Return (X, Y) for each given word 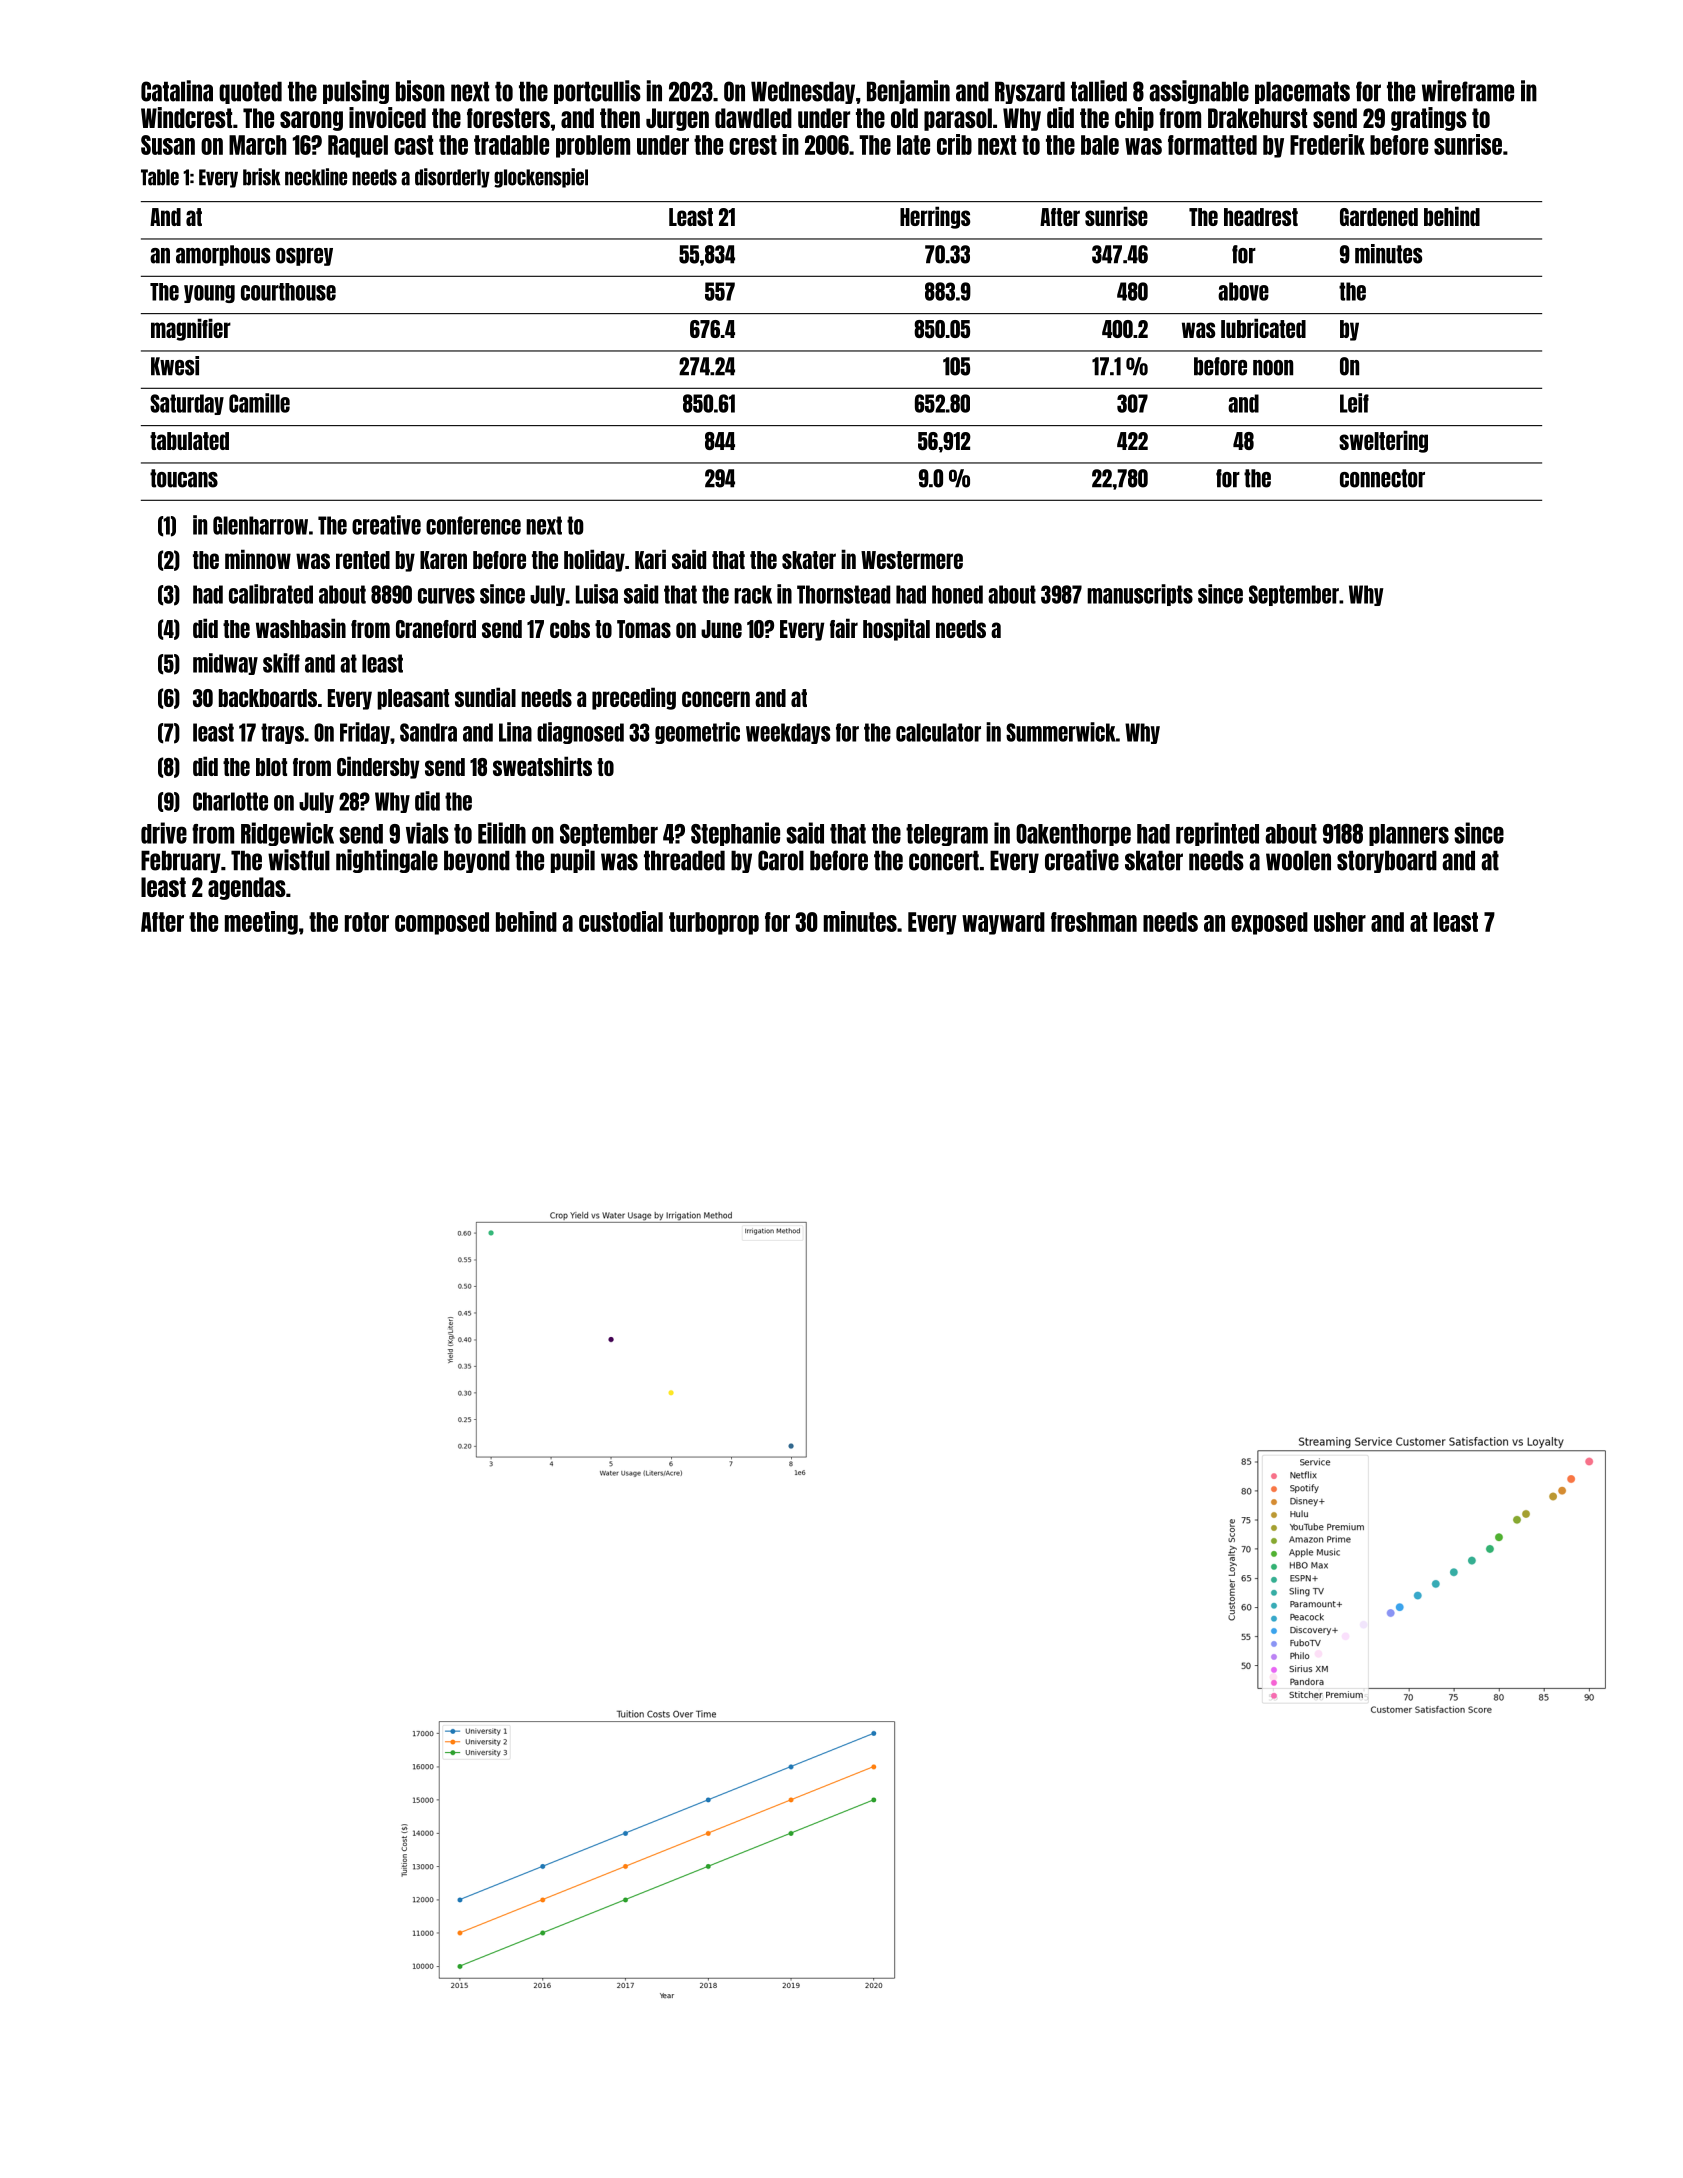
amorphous (223, 255)
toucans (184, 478)
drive (164, 833)
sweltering (1383, 441)
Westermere (912, 560)
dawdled (753, 118)
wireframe (1468, 91)
